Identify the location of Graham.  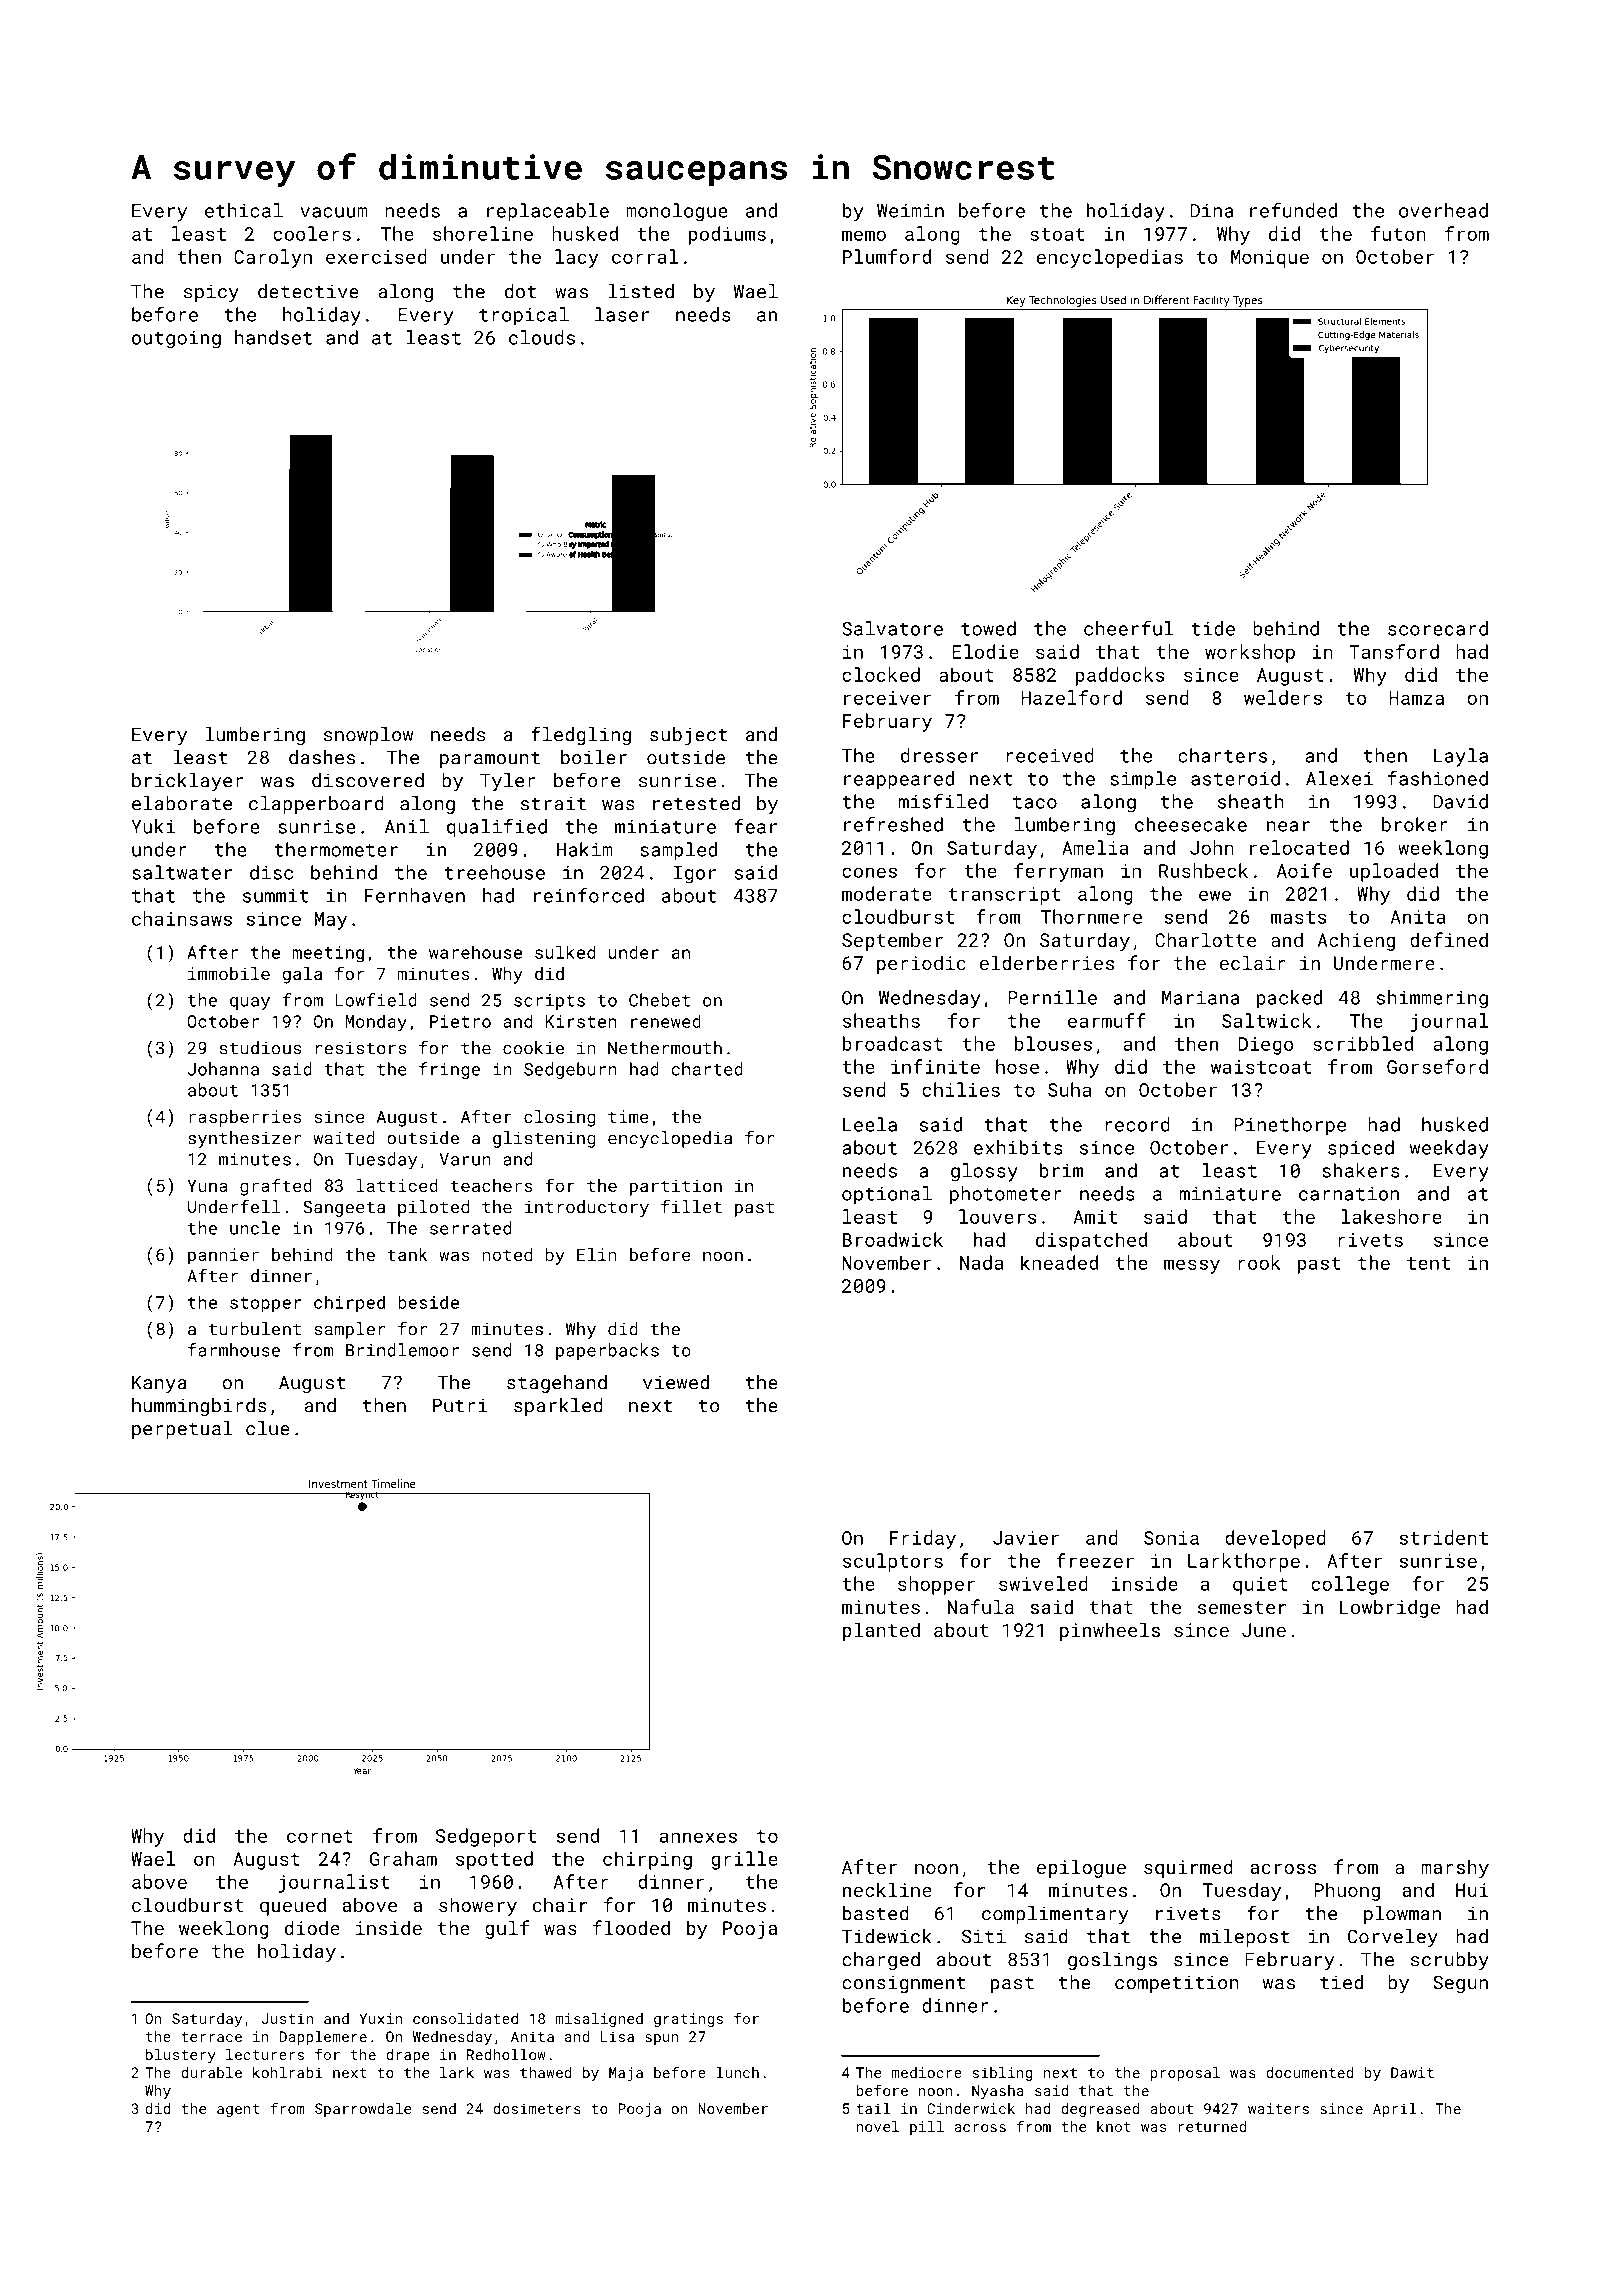
(403, 1858).
